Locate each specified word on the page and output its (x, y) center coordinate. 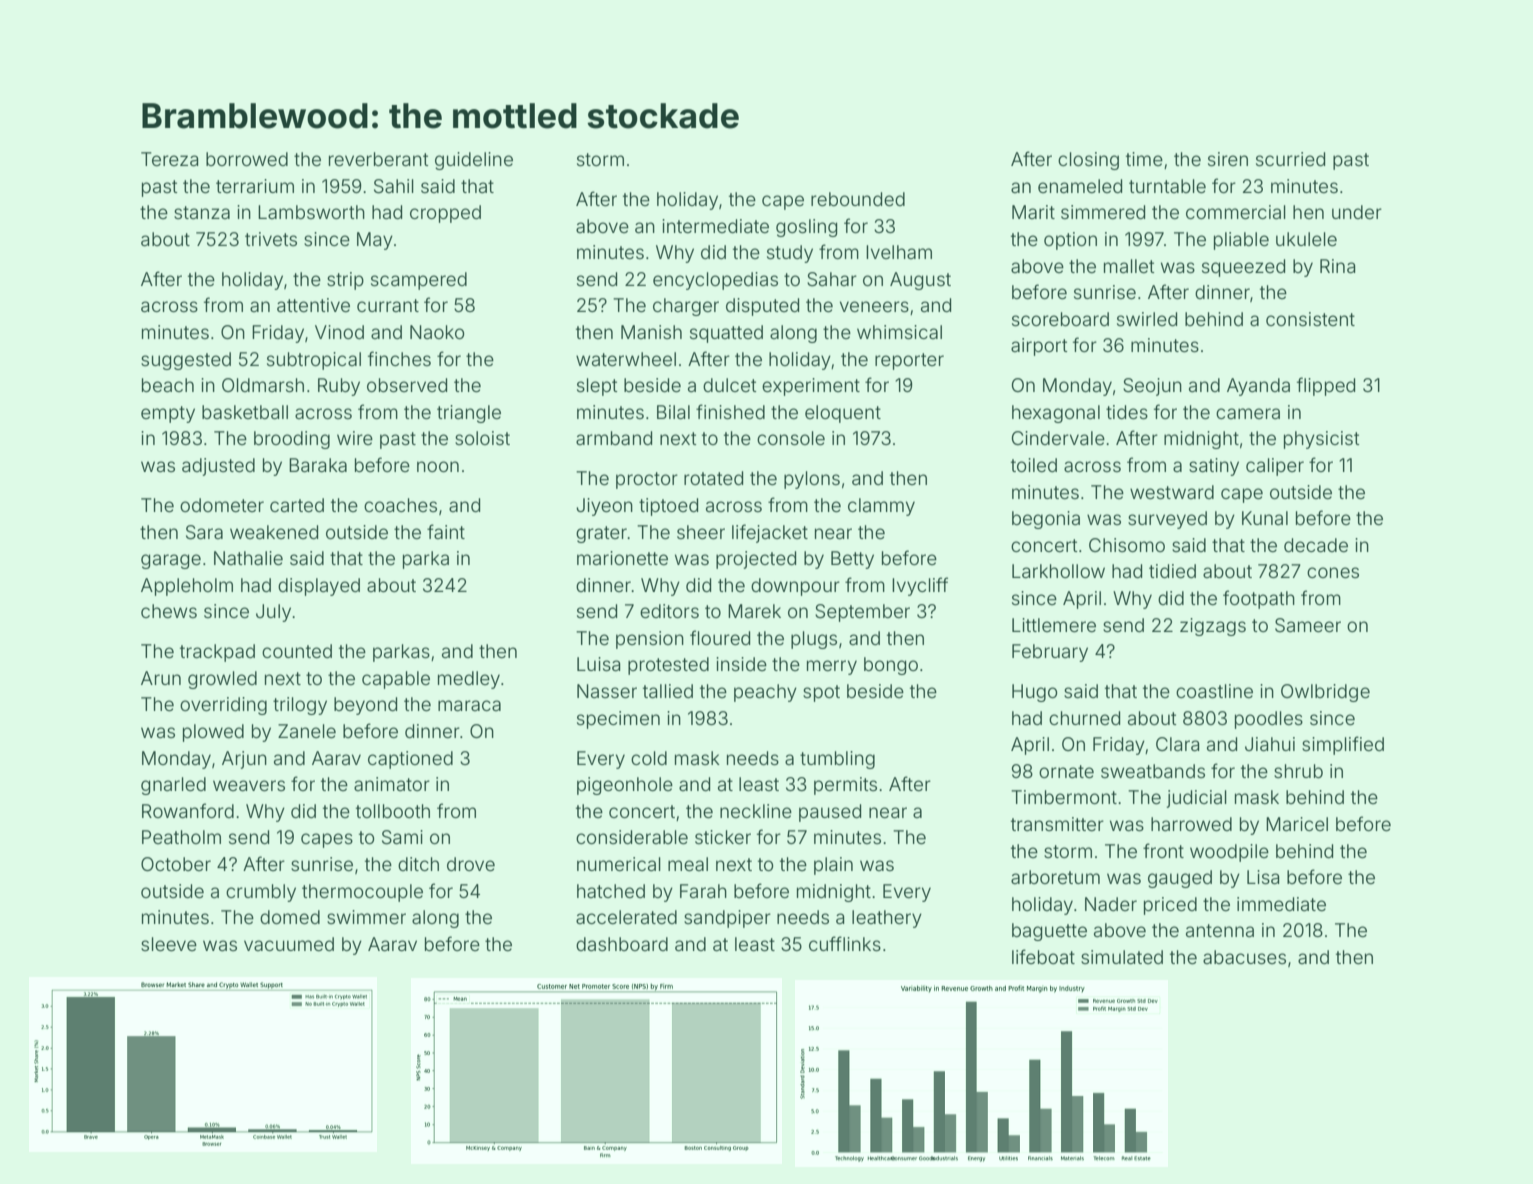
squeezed (1243, 268)
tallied (668, 691)
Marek (754, 611)
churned (1084, 718)
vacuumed (289, 944)
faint (446, 531)
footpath (1259, 599)
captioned (410, 760)
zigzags (1213, 627)
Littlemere (1054, 625)
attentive (313, 305)
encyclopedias (715, 281)
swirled (1147, 319)
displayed (319, 587)
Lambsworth (311, 212)
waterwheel (626, 359)
